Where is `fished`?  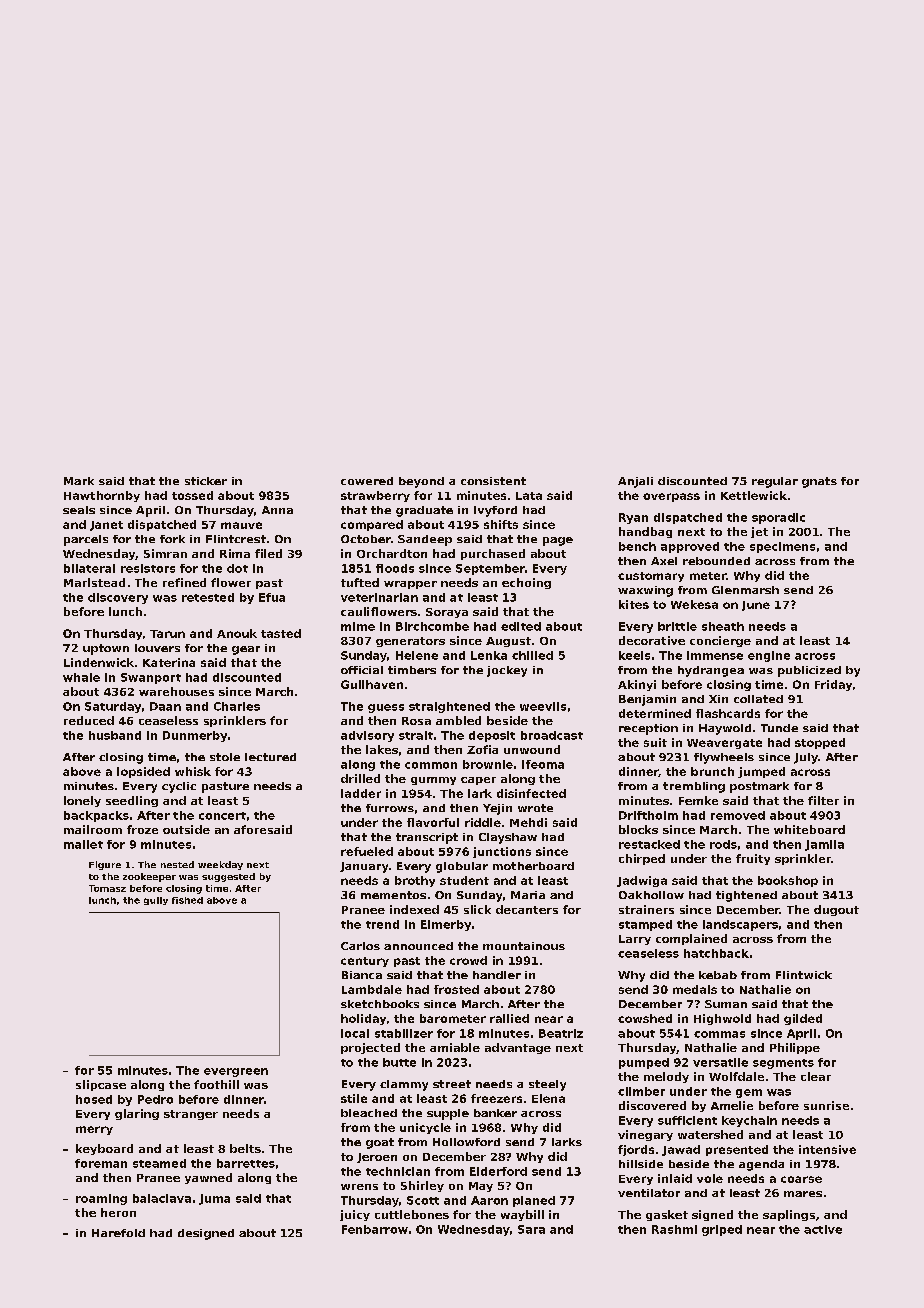 fished is located at coordinates (187, 900).
